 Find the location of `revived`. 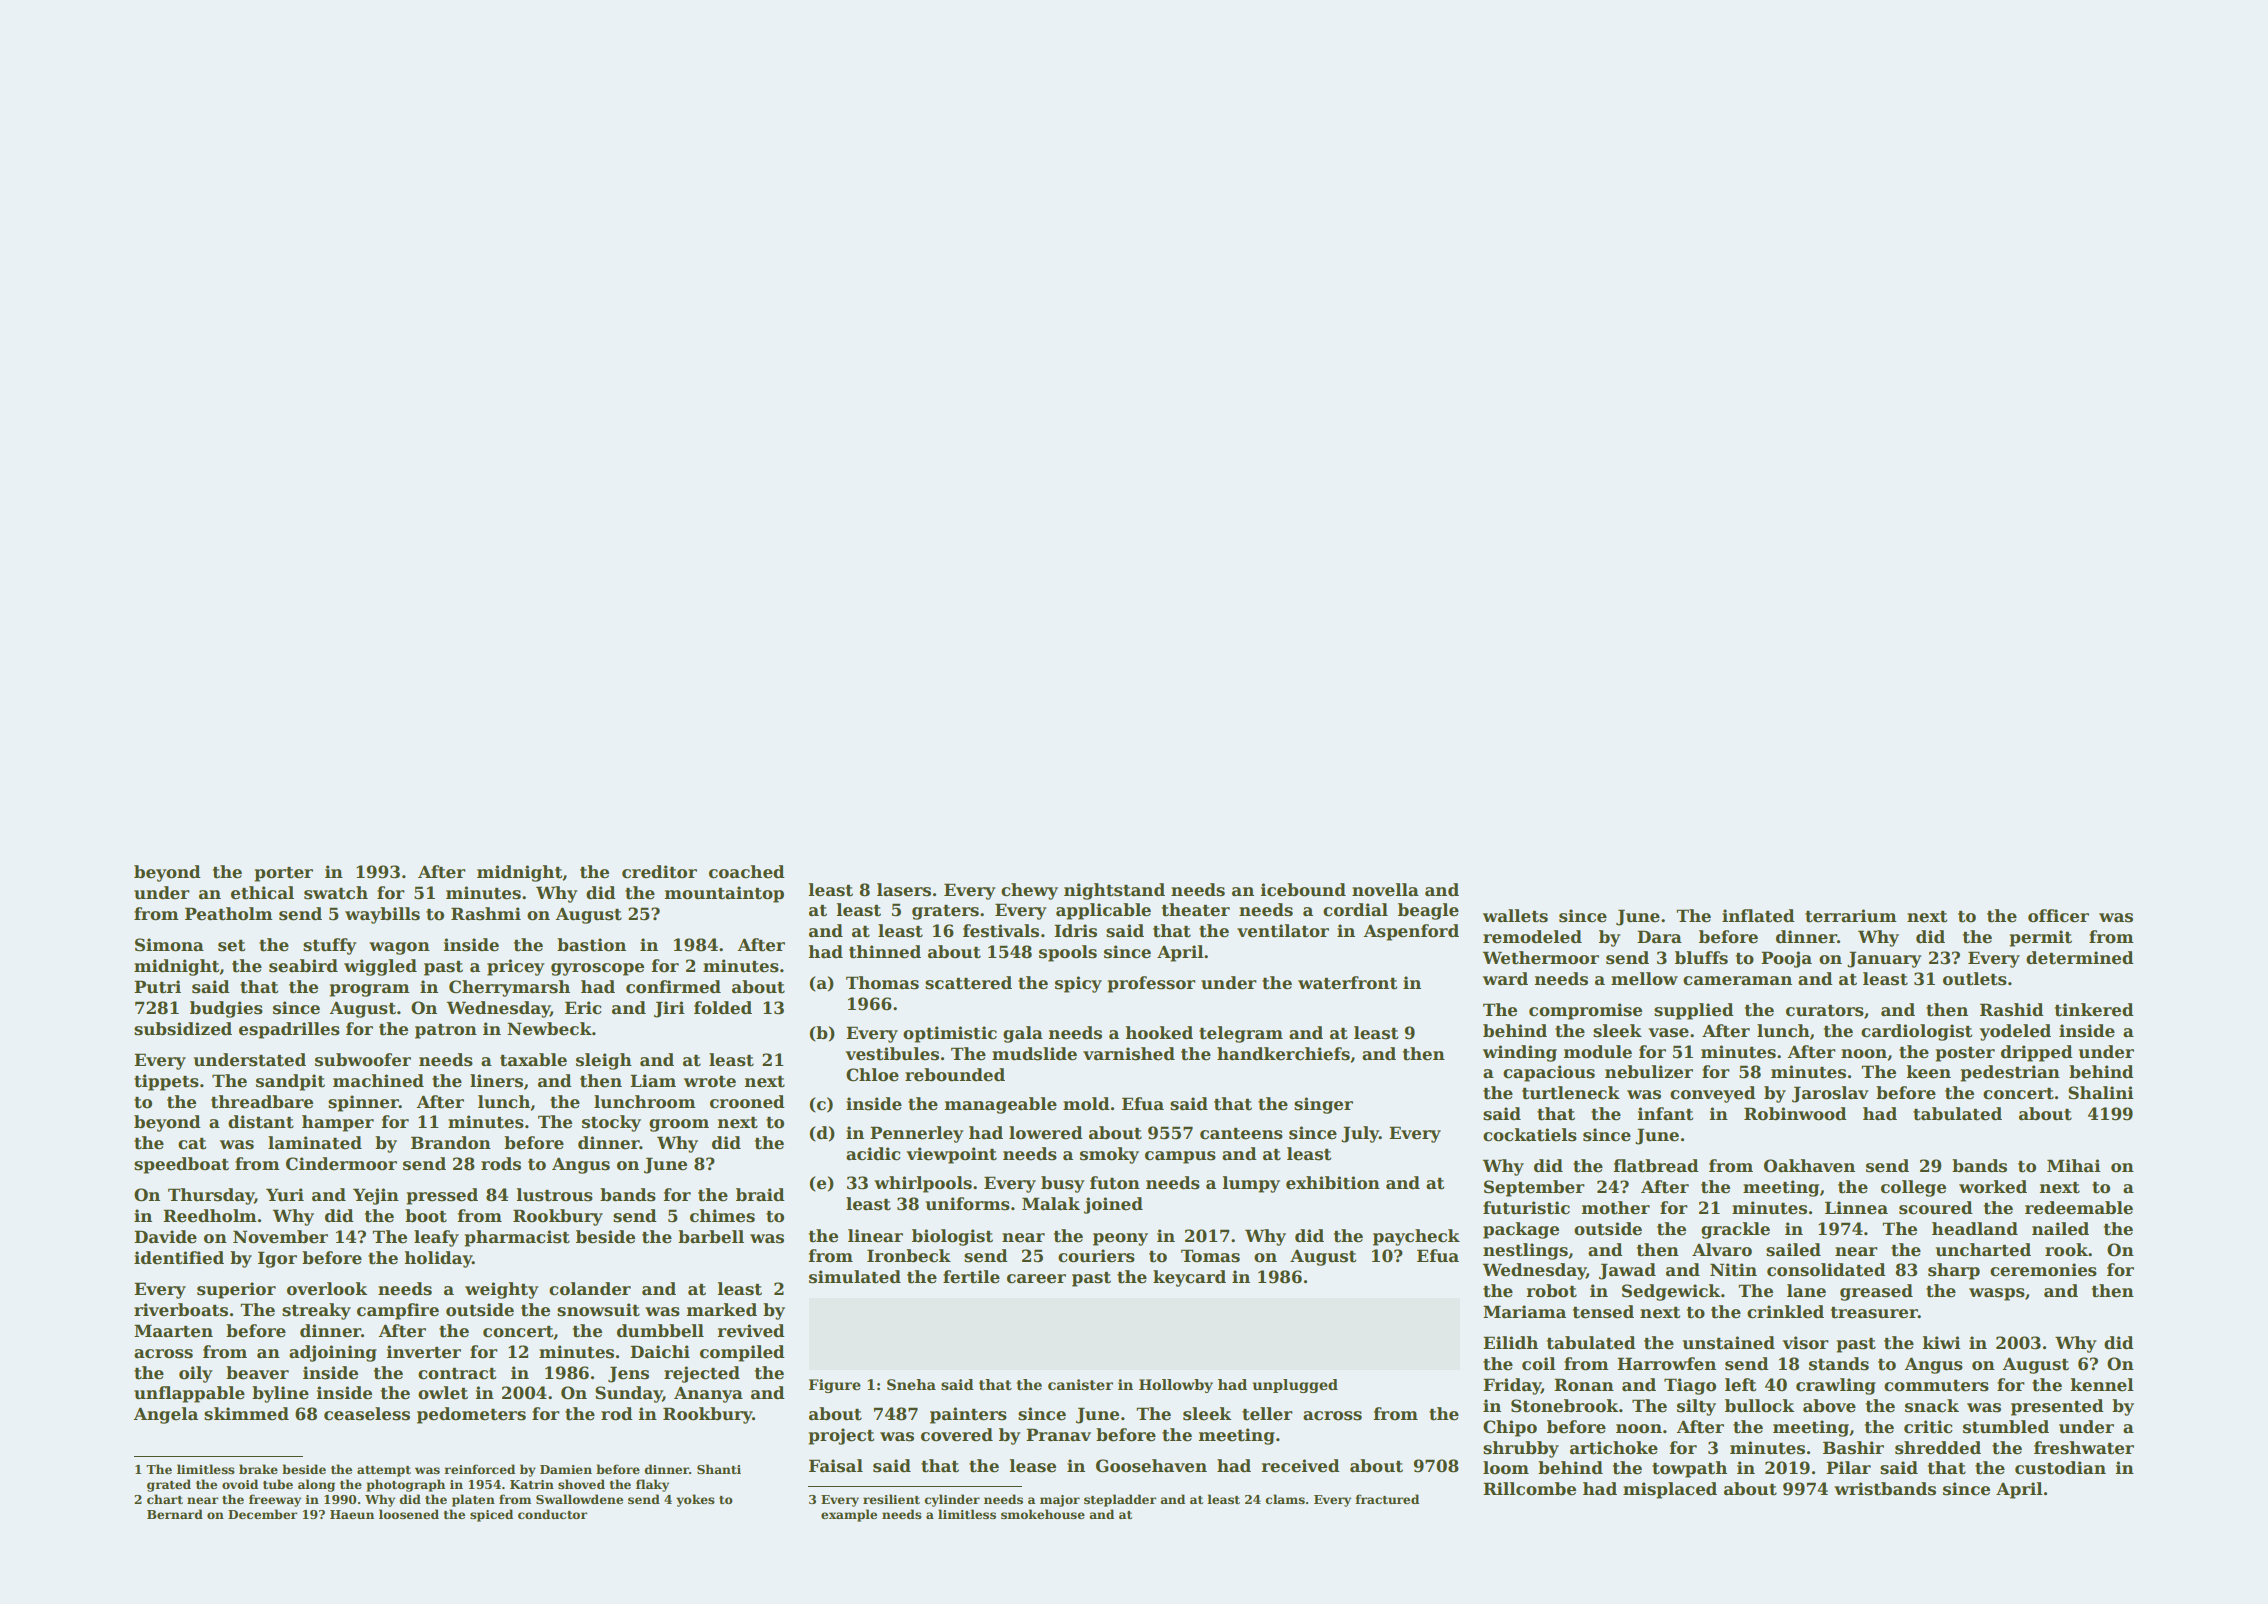

revived is located at coordinates (751, 1331).
